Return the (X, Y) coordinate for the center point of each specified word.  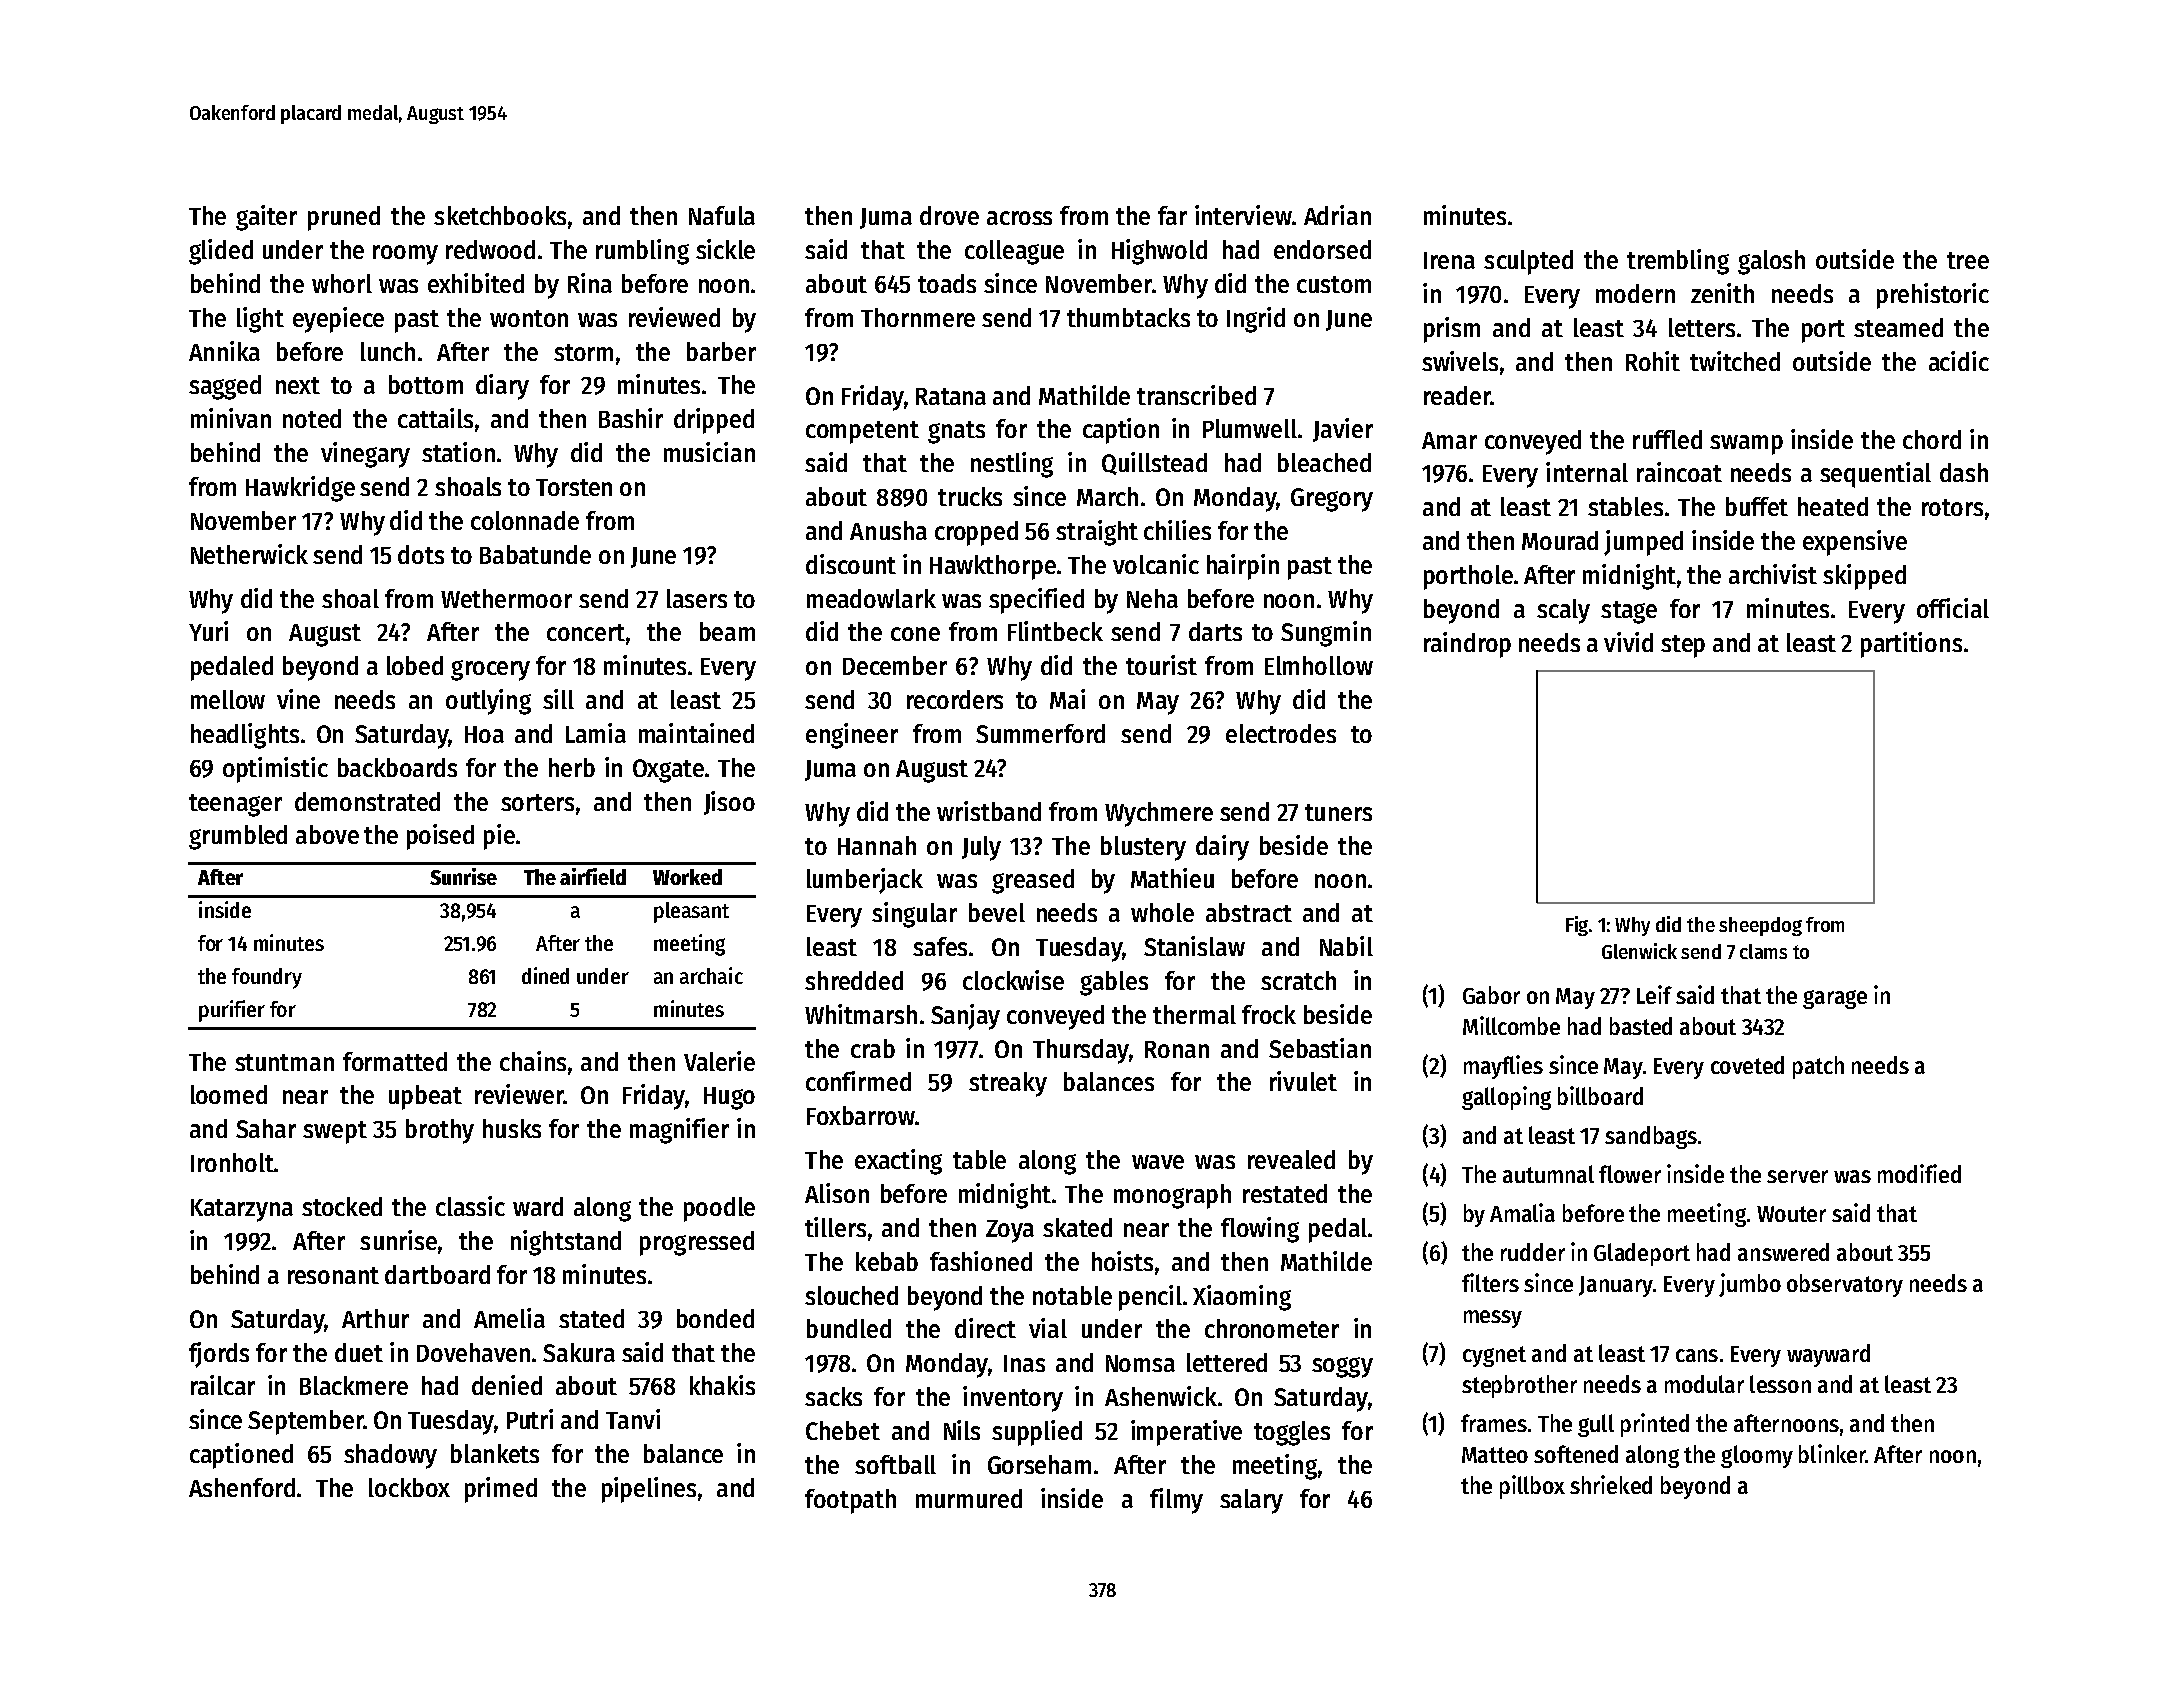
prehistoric (1933, 296)
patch (1818, 1067)
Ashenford (242, 1487)
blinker (1832, 1453)
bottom (426, 384)
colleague (1014, 252)
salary (1251, 1501)
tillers (835, 1227)
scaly (1563, 611)
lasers (697, 598)
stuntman (284, 1062)
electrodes (1281, 733)
